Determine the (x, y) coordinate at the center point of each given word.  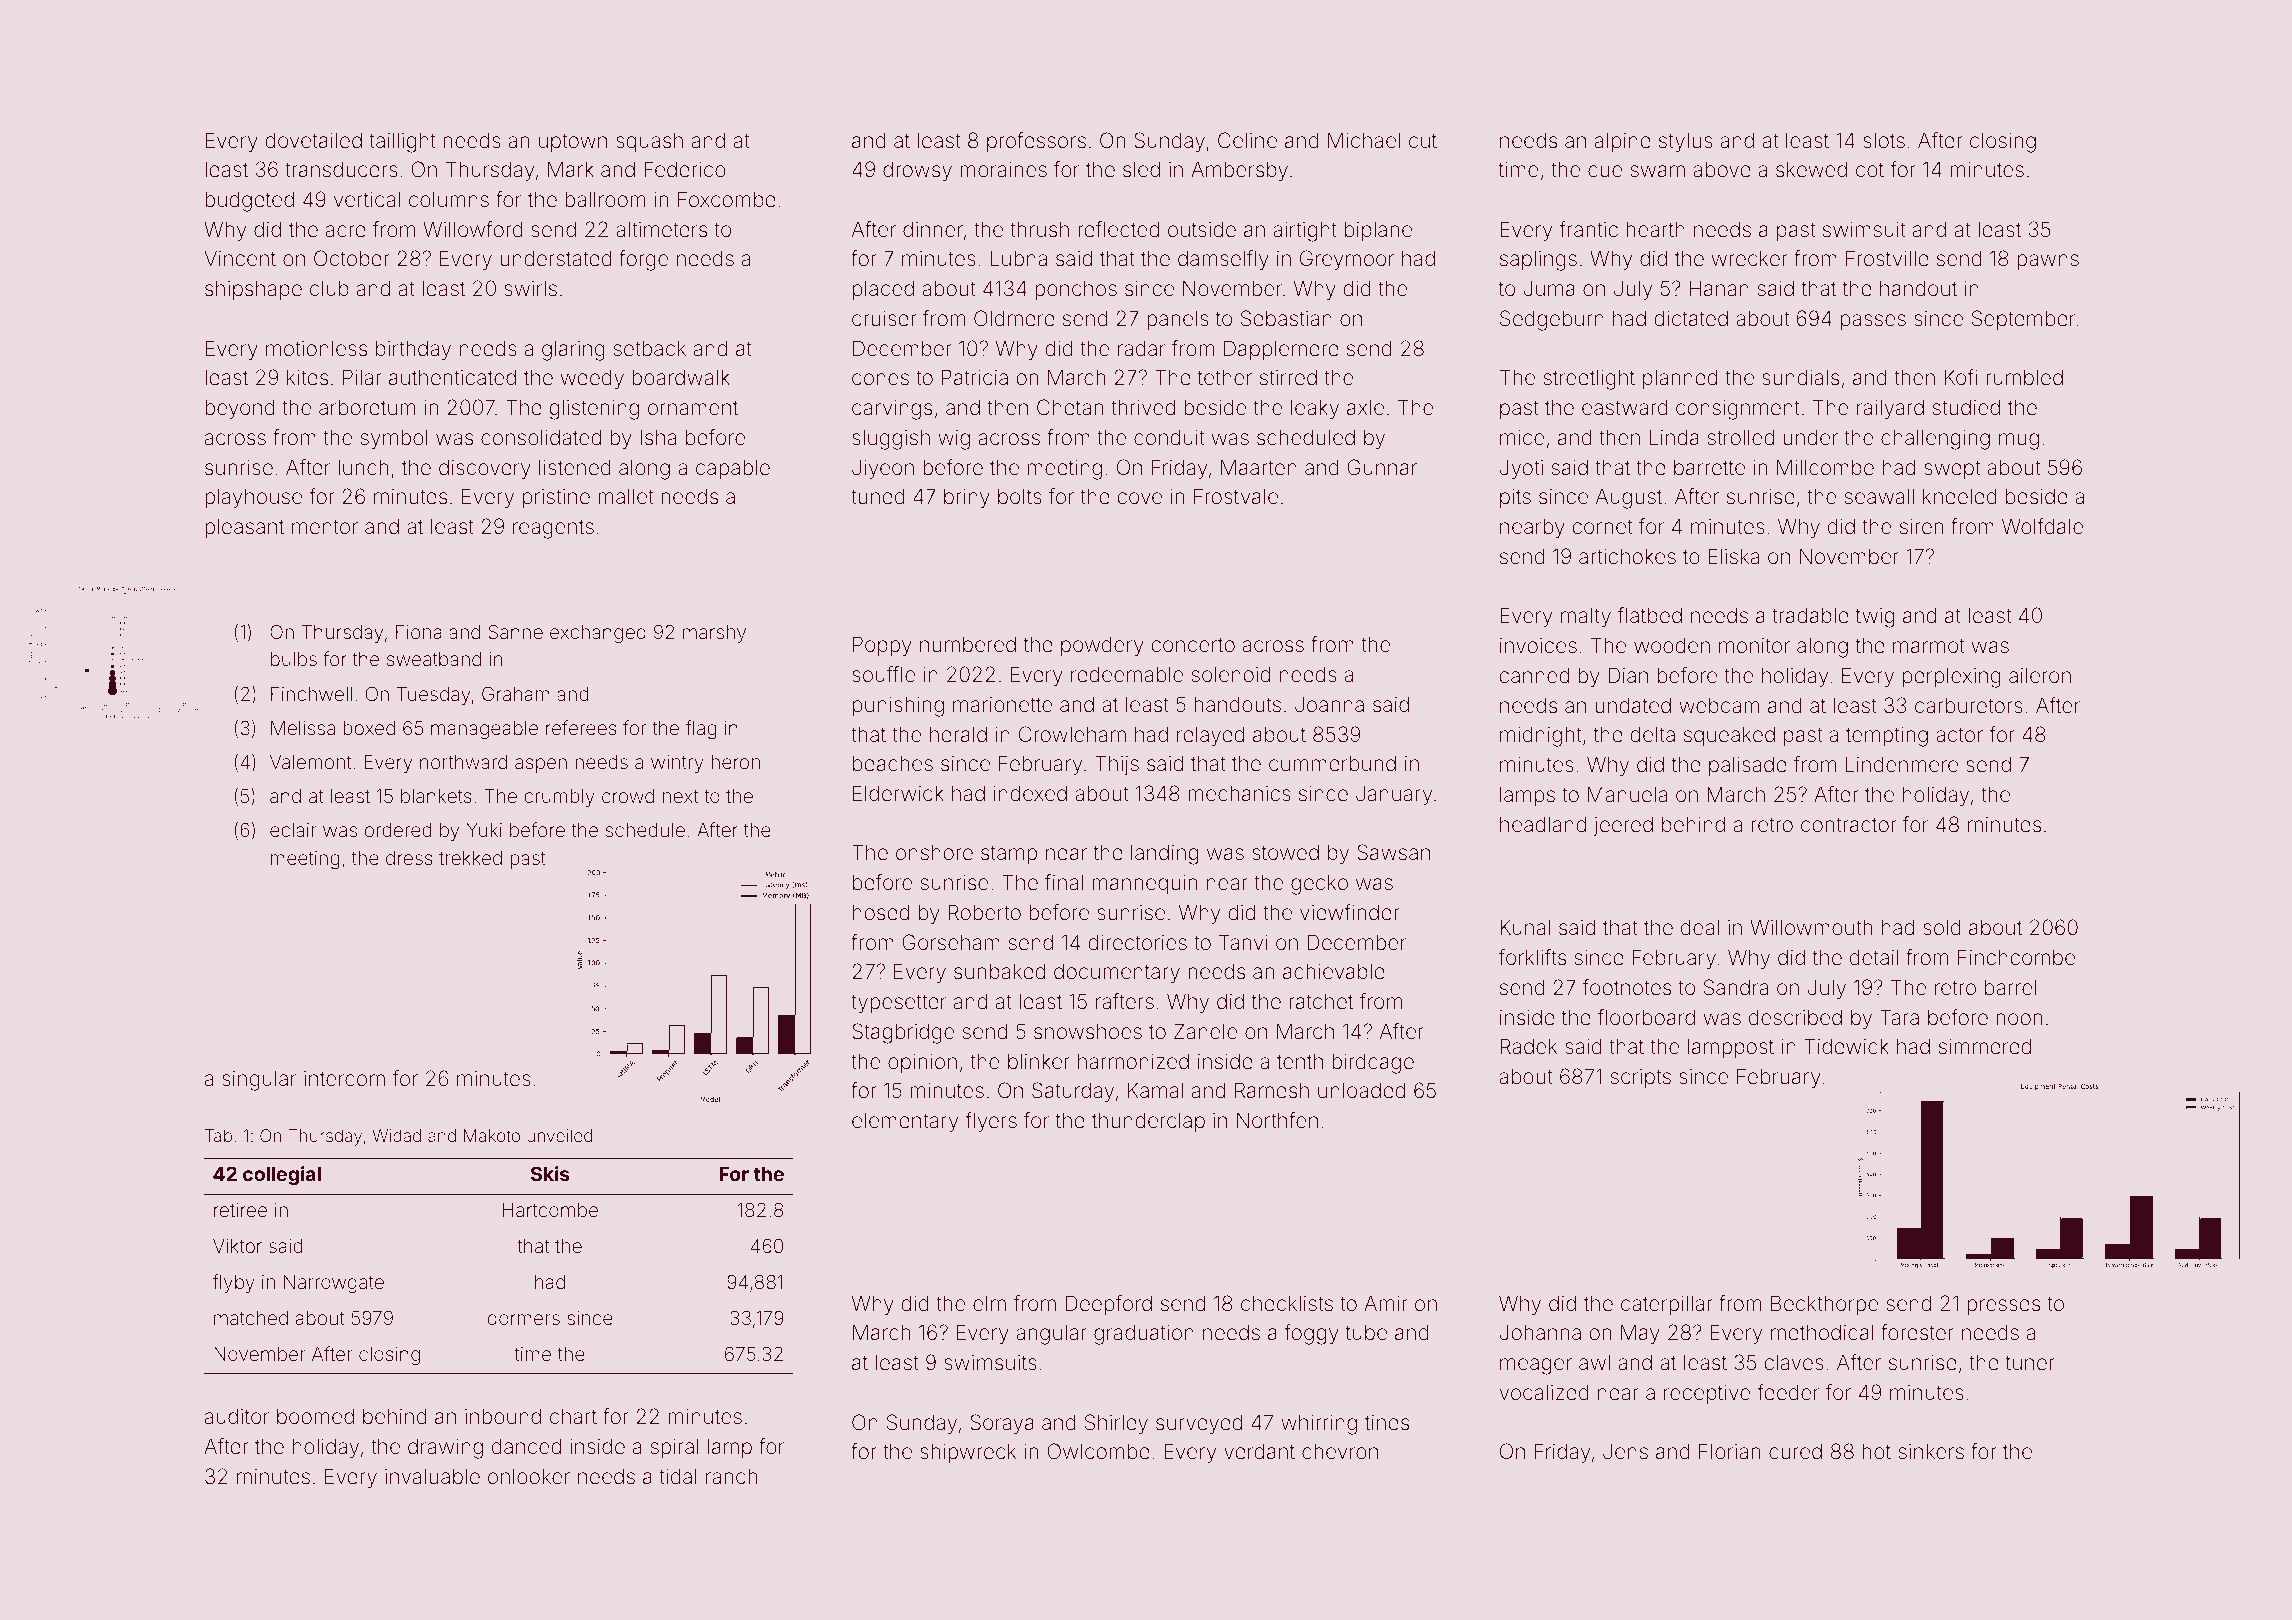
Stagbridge (903, 1033)
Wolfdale (2042, 526)
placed (883, 290)
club (329, 288)
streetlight (1589, 379)
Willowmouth (1811, 927)
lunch (363, 467)
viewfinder (1350, 912)
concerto (1193, 645)
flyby (234, 1283)
